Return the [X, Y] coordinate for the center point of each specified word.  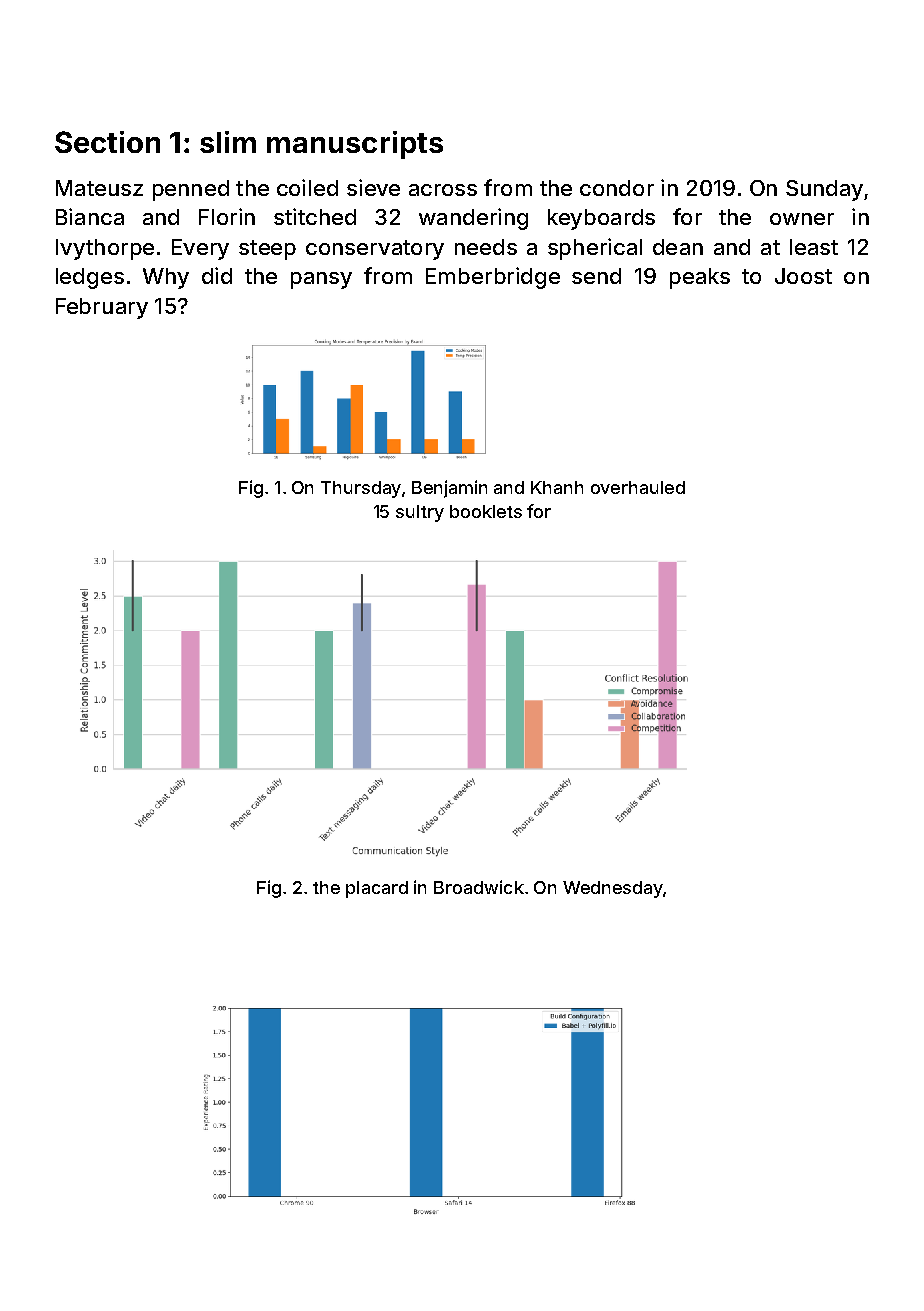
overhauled [638, 487]
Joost [803, 276]
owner [802, 219]
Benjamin [449, 489]
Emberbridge [493, 278]
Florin [227, 216]
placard [377, 889]
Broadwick [479, 887]
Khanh [557, 487]
